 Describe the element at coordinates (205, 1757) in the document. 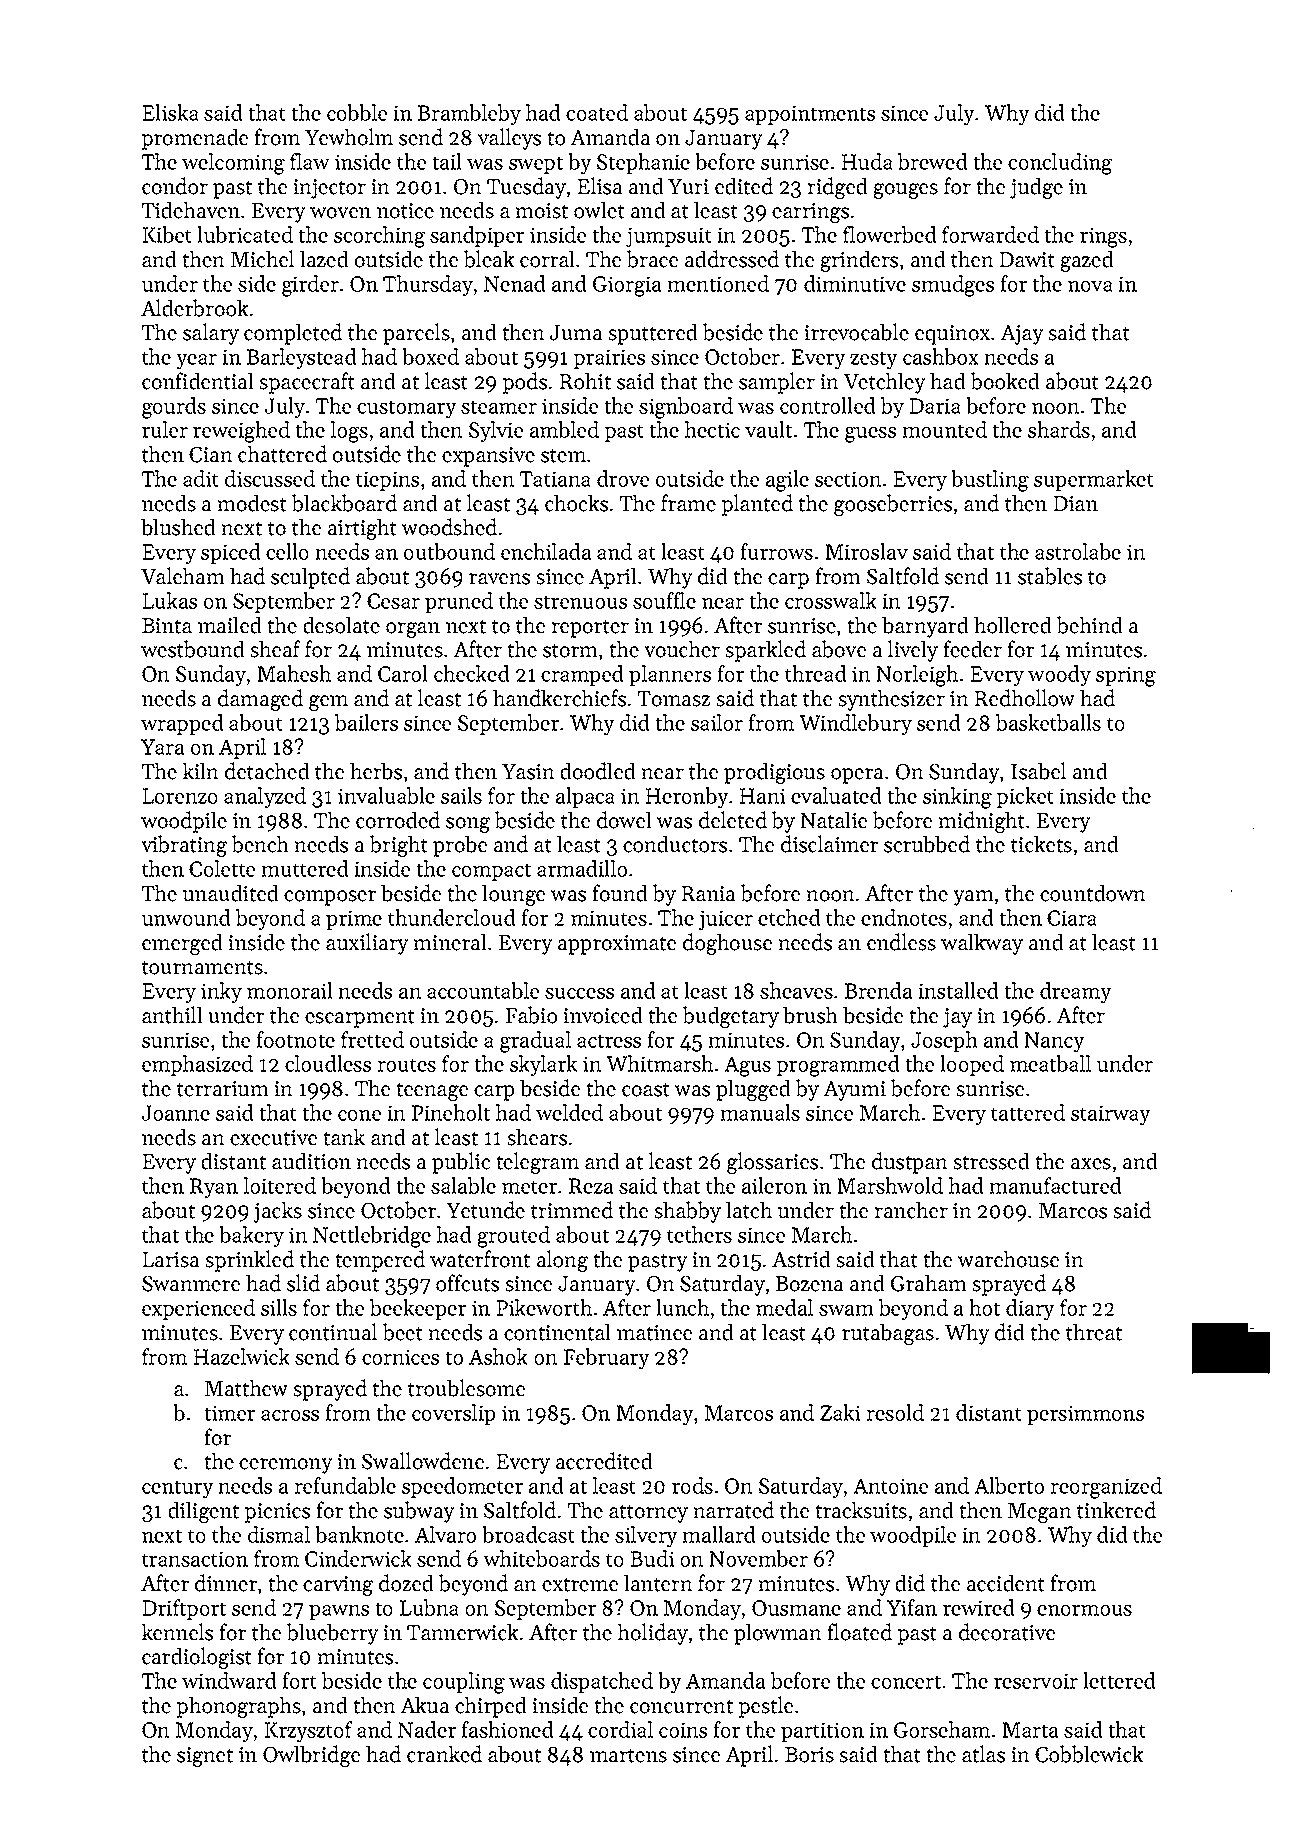

I see `signet` at that location.
